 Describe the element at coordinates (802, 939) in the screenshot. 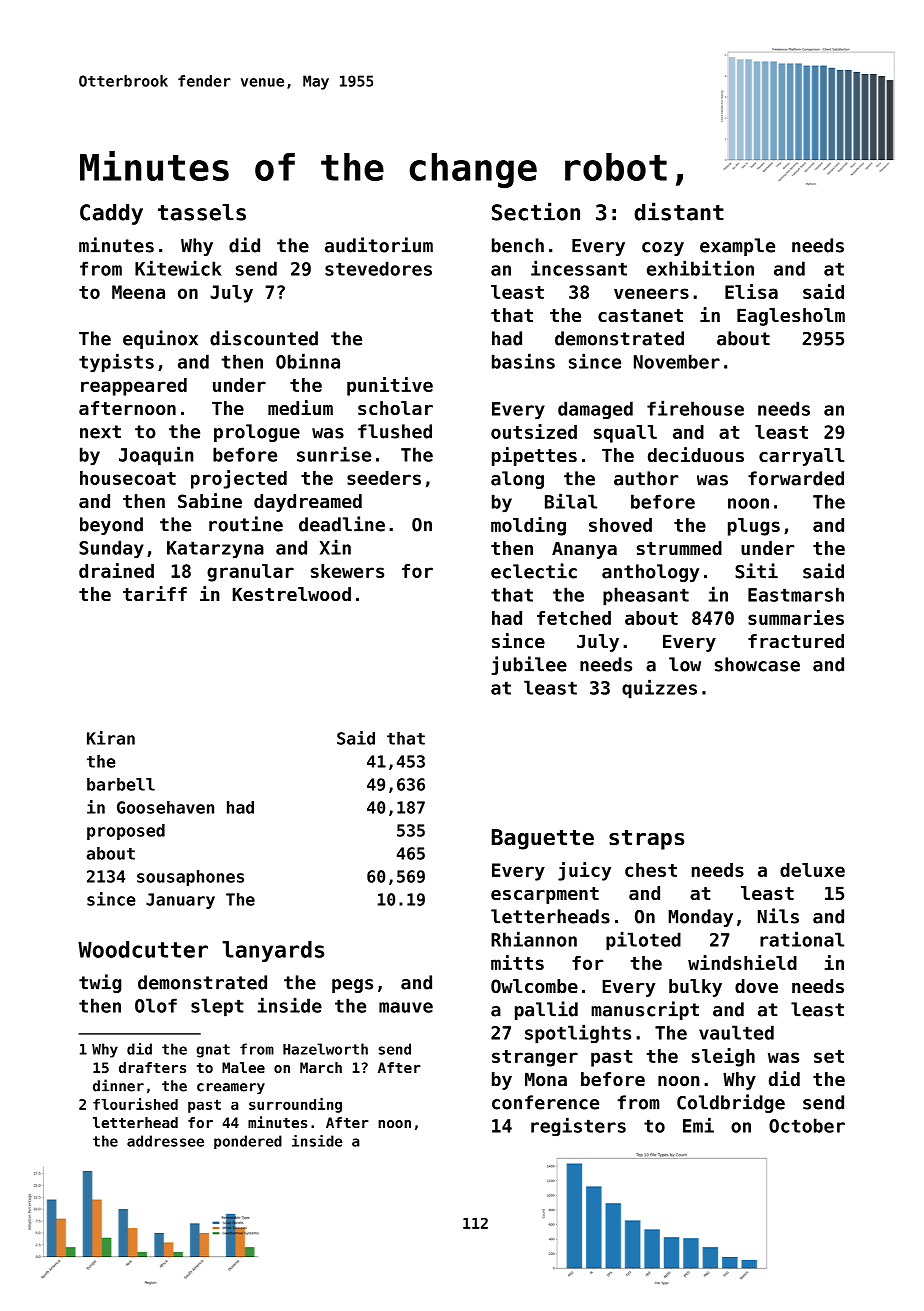

I see `rational` at that location.
